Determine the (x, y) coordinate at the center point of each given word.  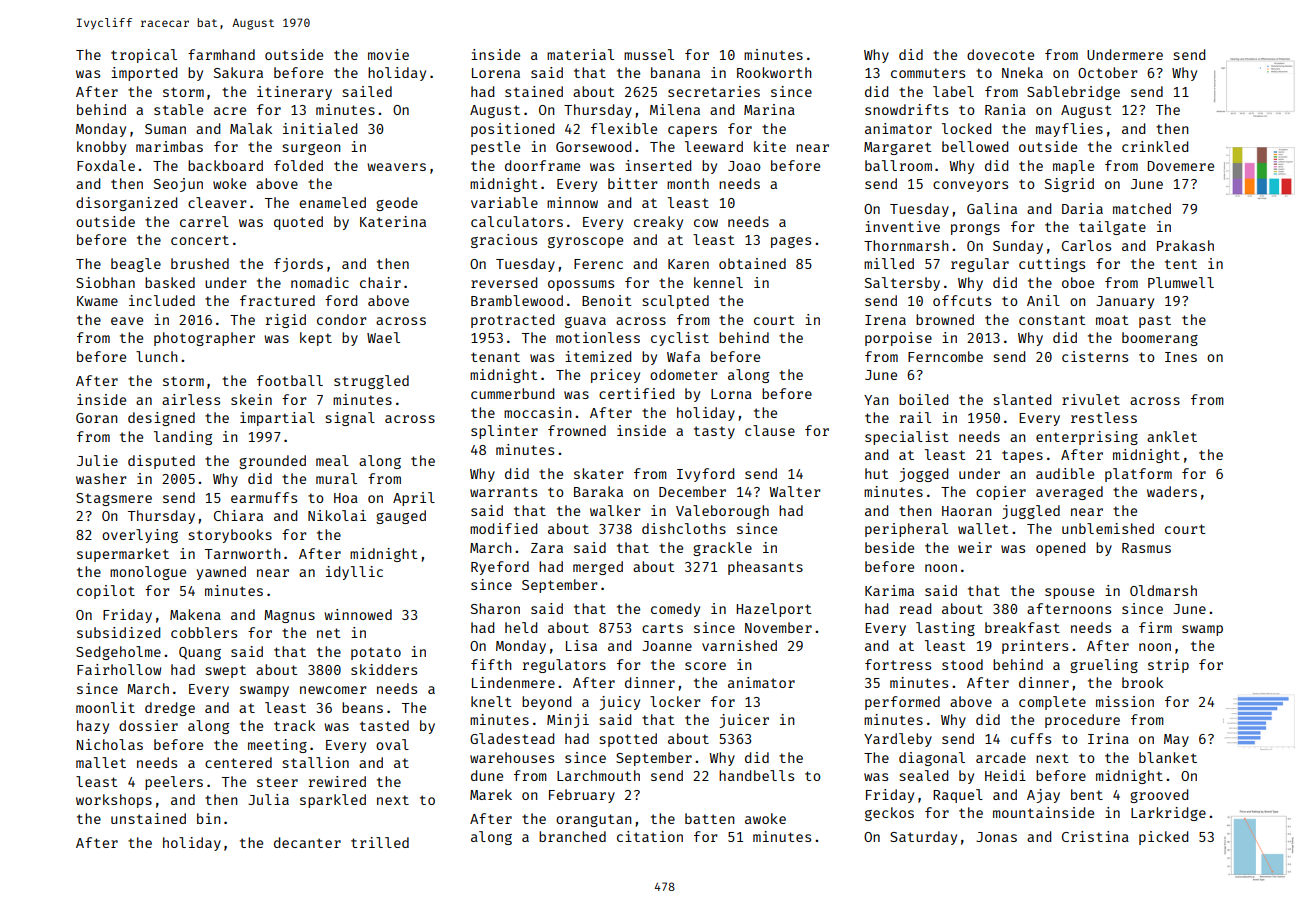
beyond (546, 703)
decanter (307, 842)
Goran (96, 418)
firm (1155, 627)
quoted (298, 223)
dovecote (1000, 54)
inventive (902, 226)
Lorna (731, 394)
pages (791, 242)
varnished (739, 645)
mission (1125, 701)
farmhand (221, 54)
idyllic (354, 573)
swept (225, 671)
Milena (675, 109)
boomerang (1160, 339)
